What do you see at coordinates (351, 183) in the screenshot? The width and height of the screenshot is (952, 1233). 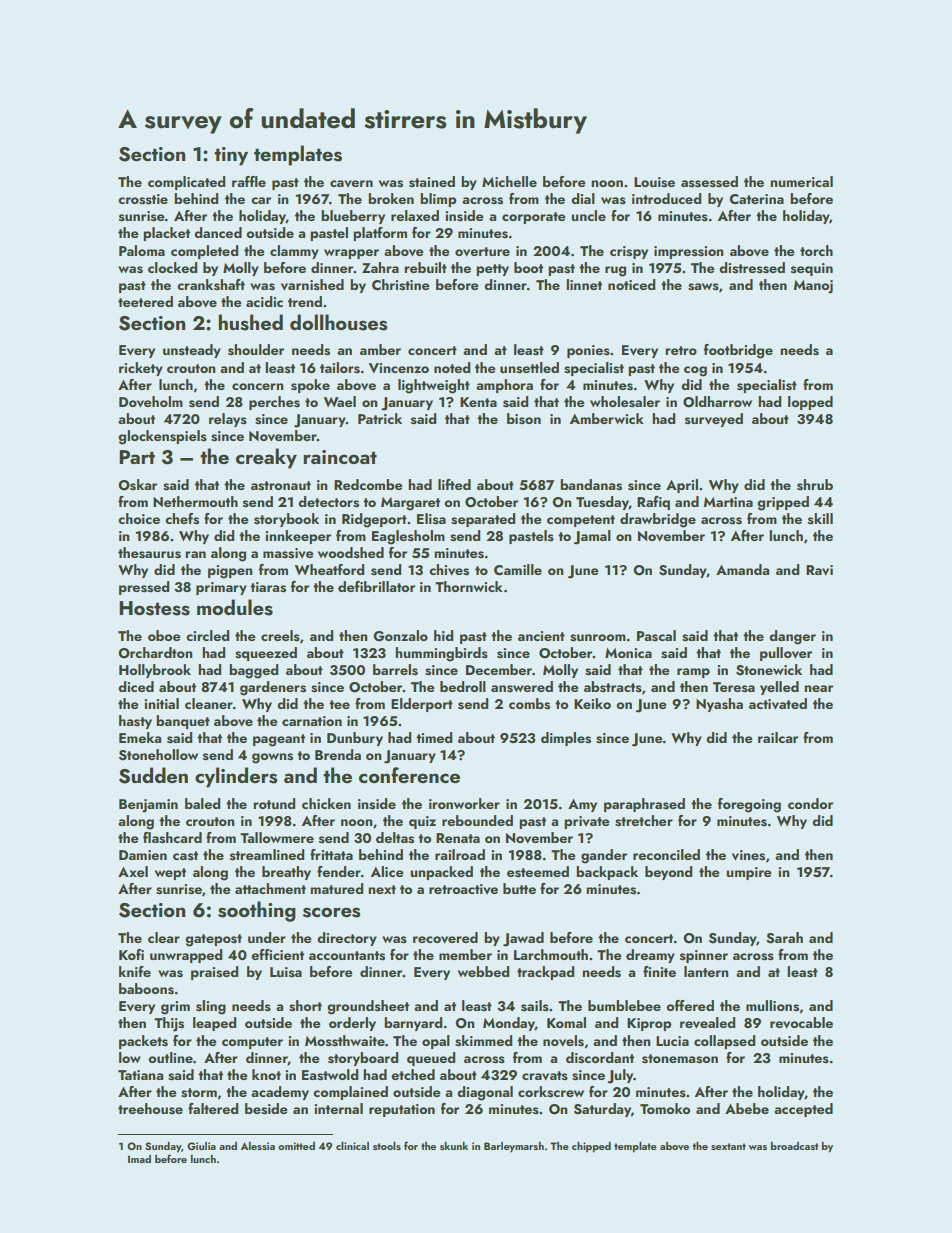 I see `cavern` at bounding box center [351, 183].
